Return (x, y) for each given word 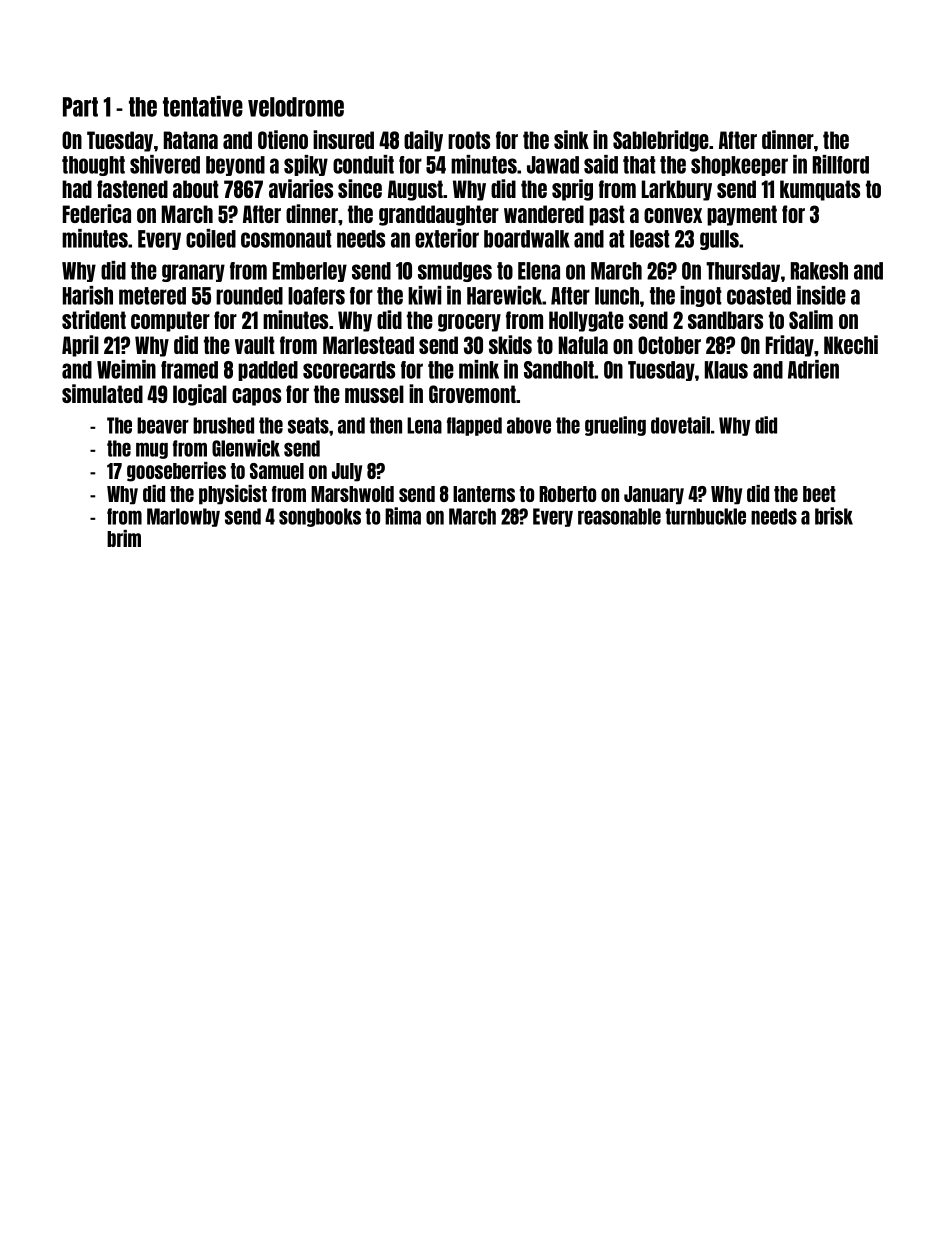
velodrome (296, 107)
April (80, 346)
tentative (203, 106)
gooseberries (176, 472)
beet (819, 494)
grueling (615, 426)
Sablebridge (661, 141)
